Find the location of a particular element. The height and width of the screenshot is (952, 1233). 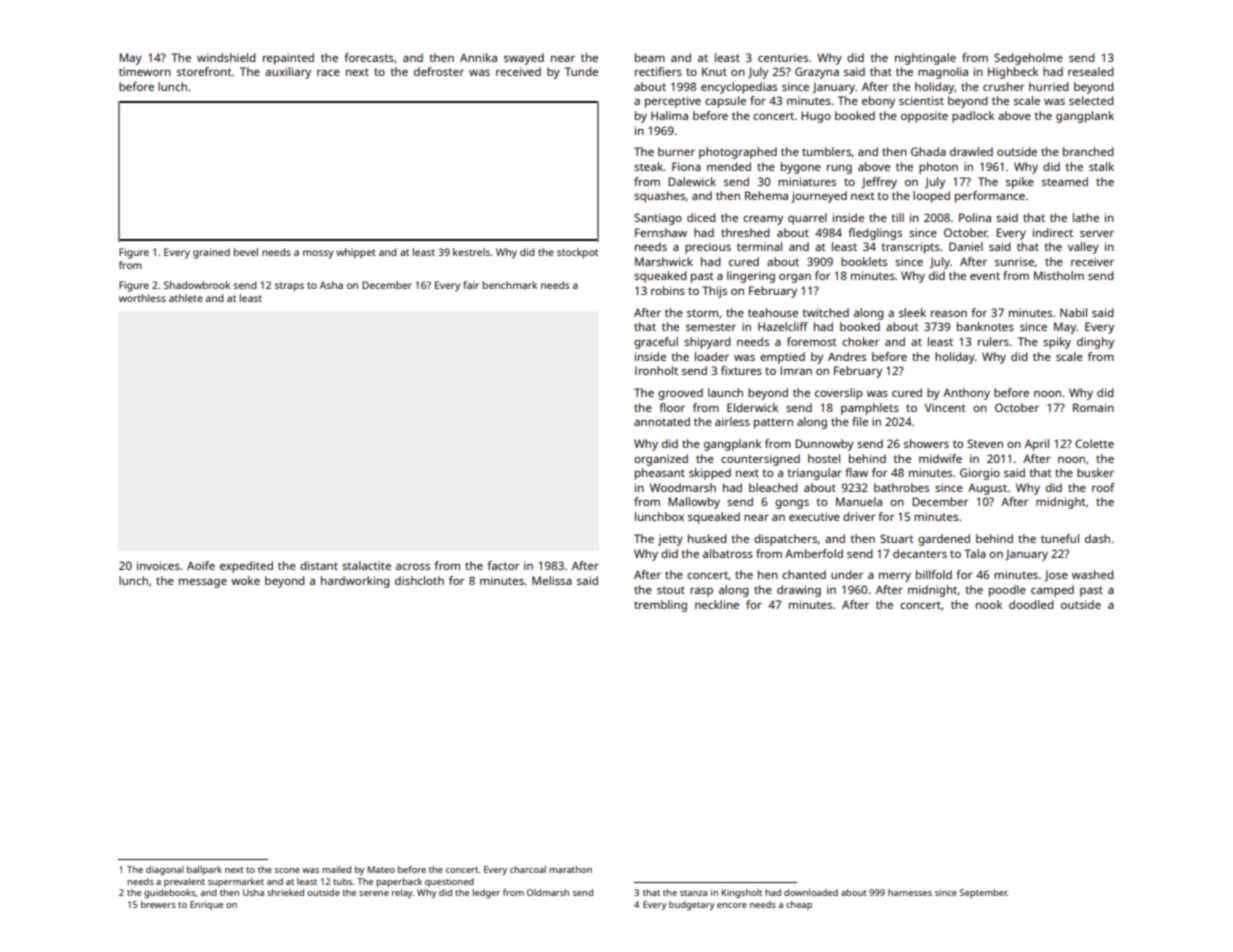

across is located at coordinates (413, 567).
